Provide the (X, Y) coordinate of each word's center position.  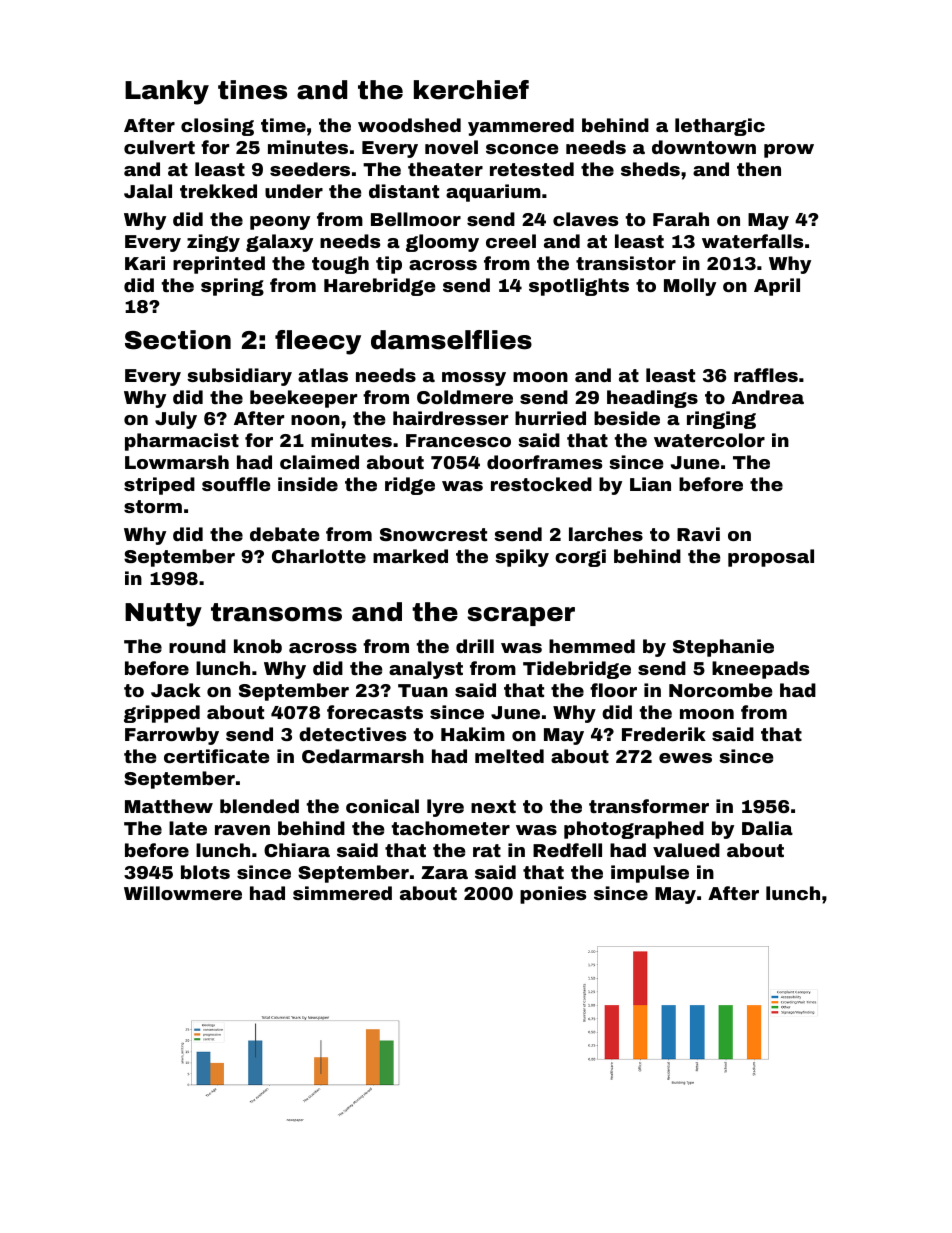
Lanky (167, 92)
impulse (650, 874)
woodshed (409, 125)
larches (606, 534)
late (188, 828)
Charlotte (319, 556)
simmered (342, 893)
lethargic (720, 127)
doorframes (544, 462)
